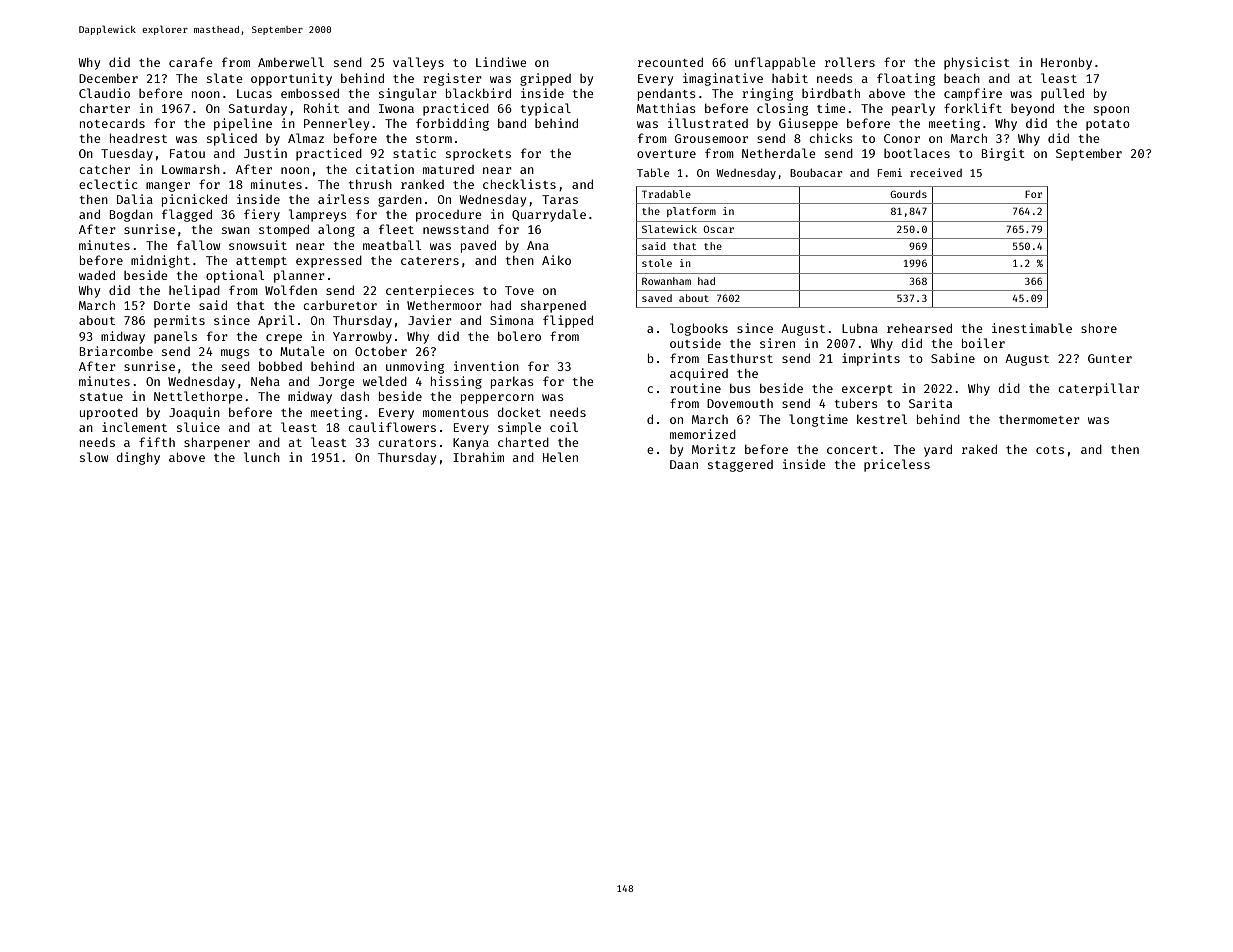 This document has height=952, width=1233. I want to click on overture, so click(666, 154).
